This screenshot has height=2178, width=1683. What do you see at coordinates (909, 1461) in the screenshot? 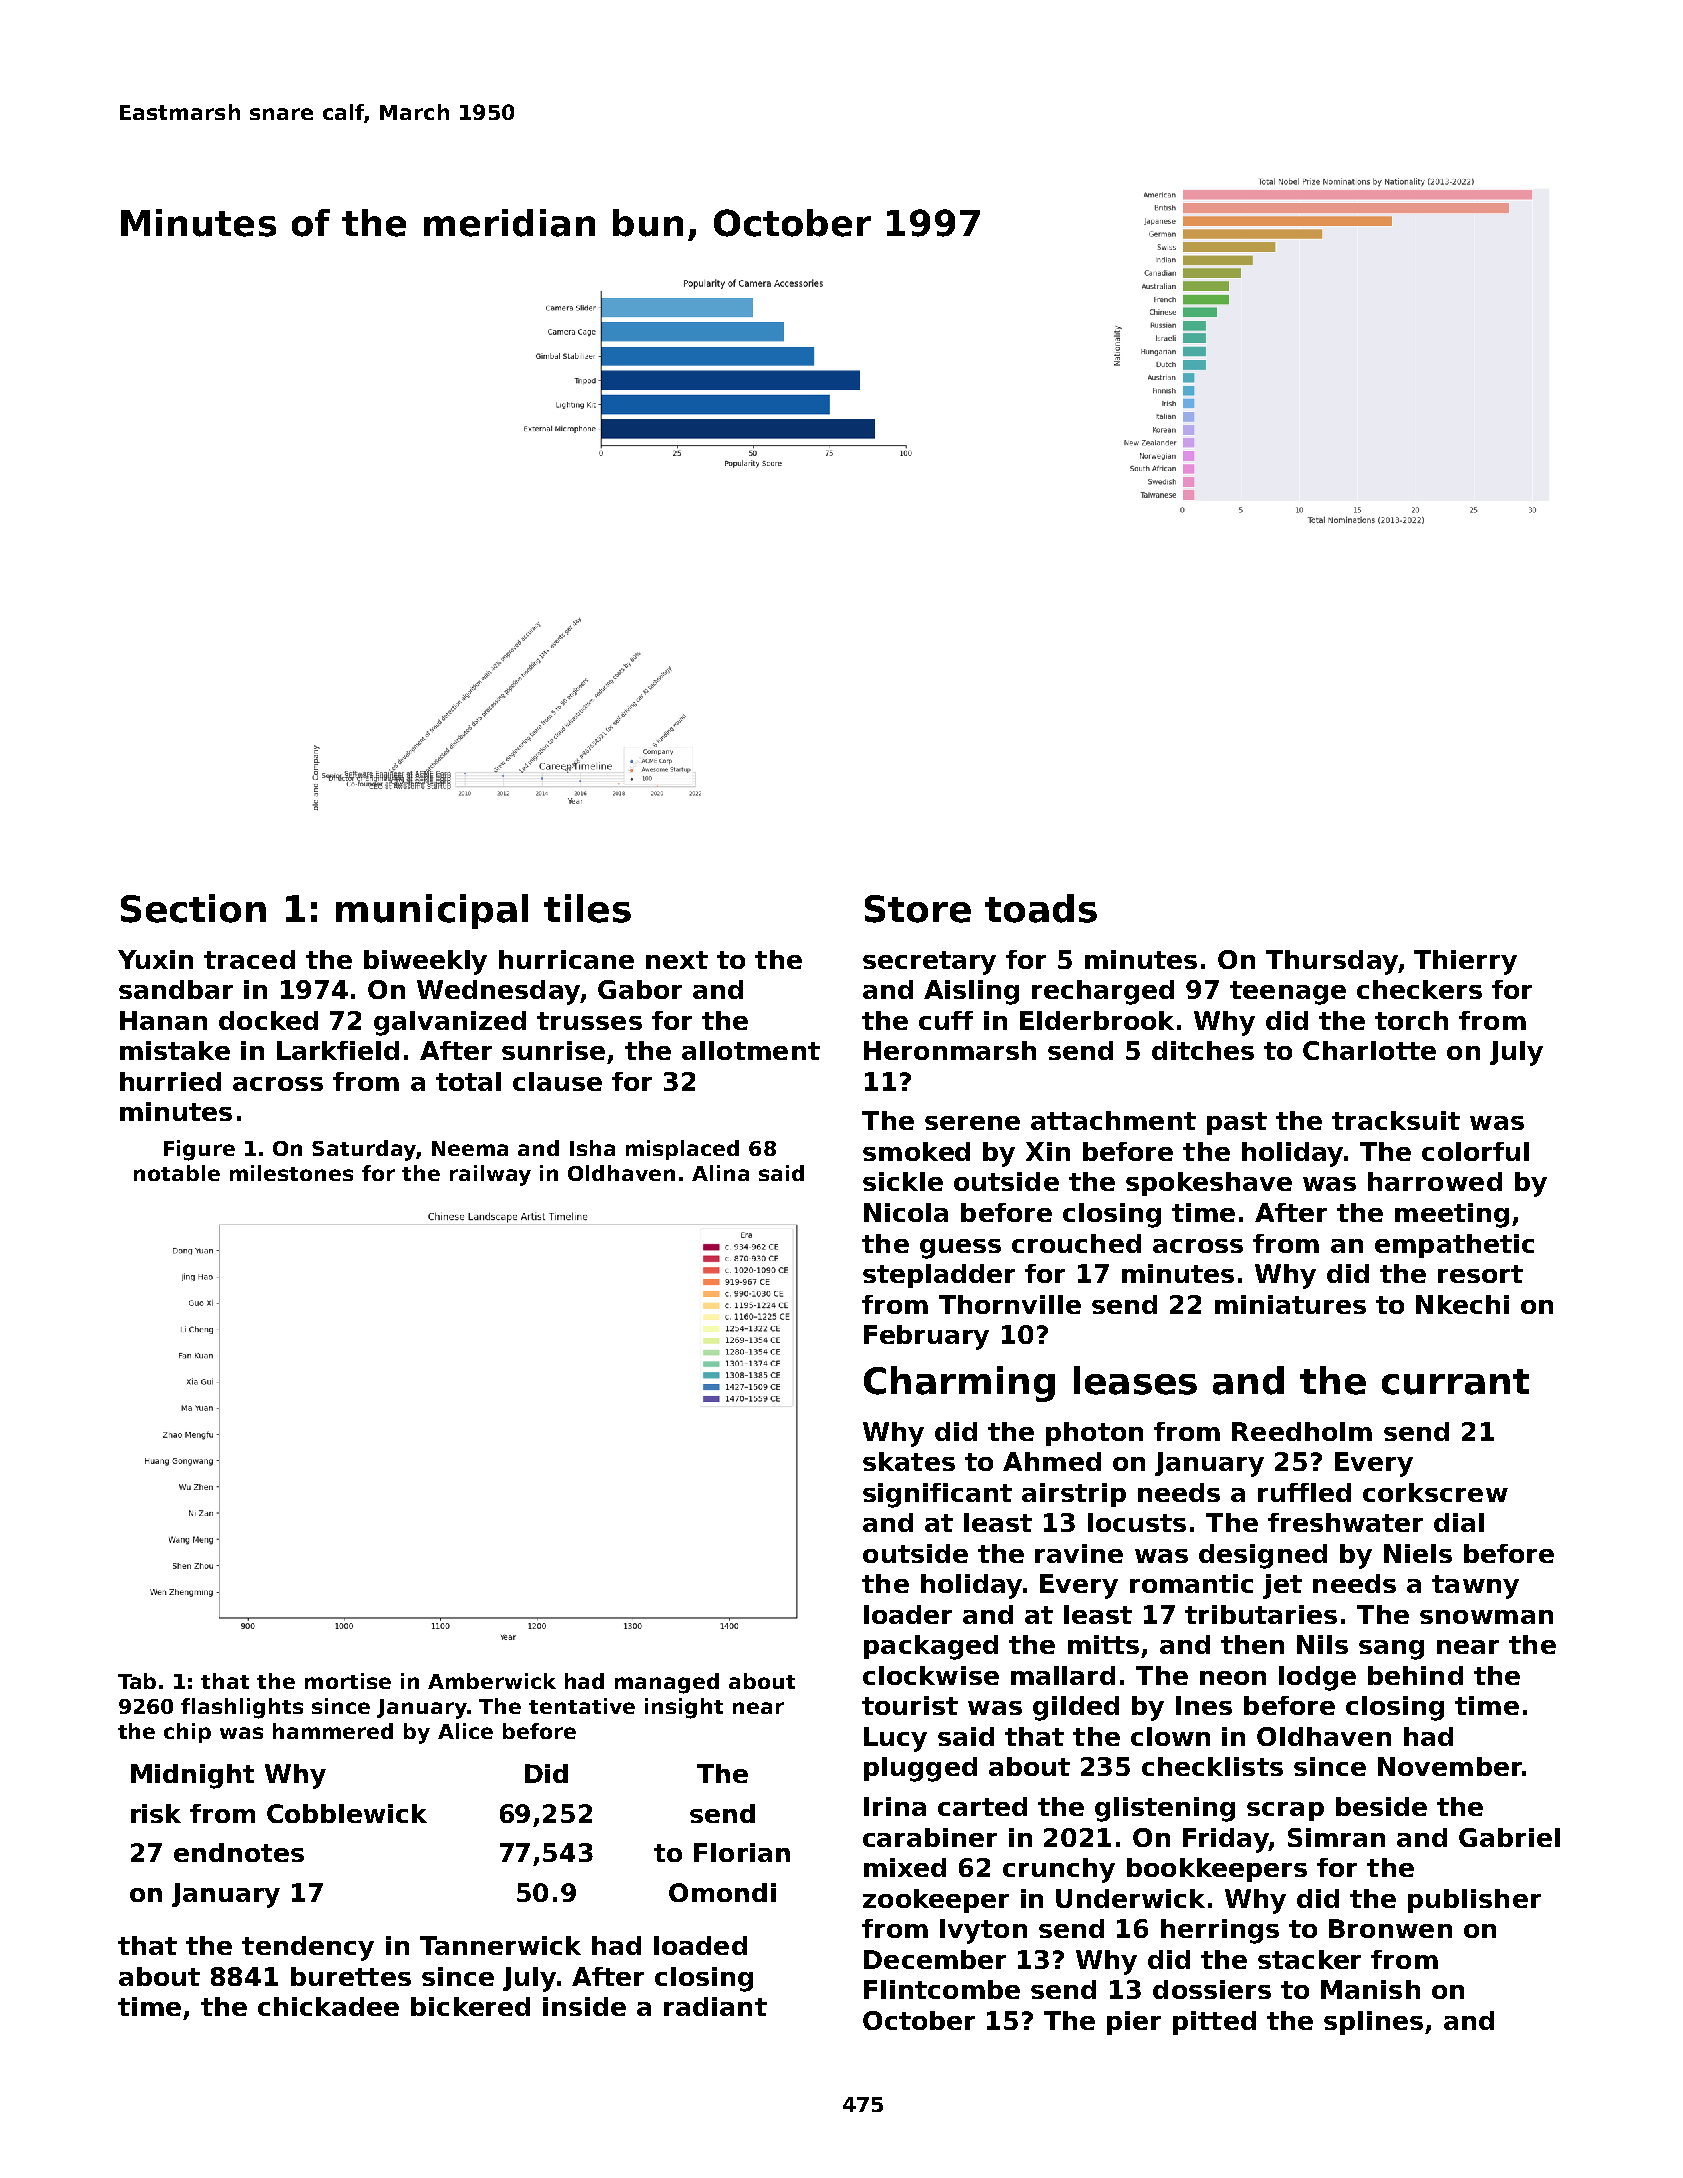
I see `skates` at bounding box center [909, 1461].
